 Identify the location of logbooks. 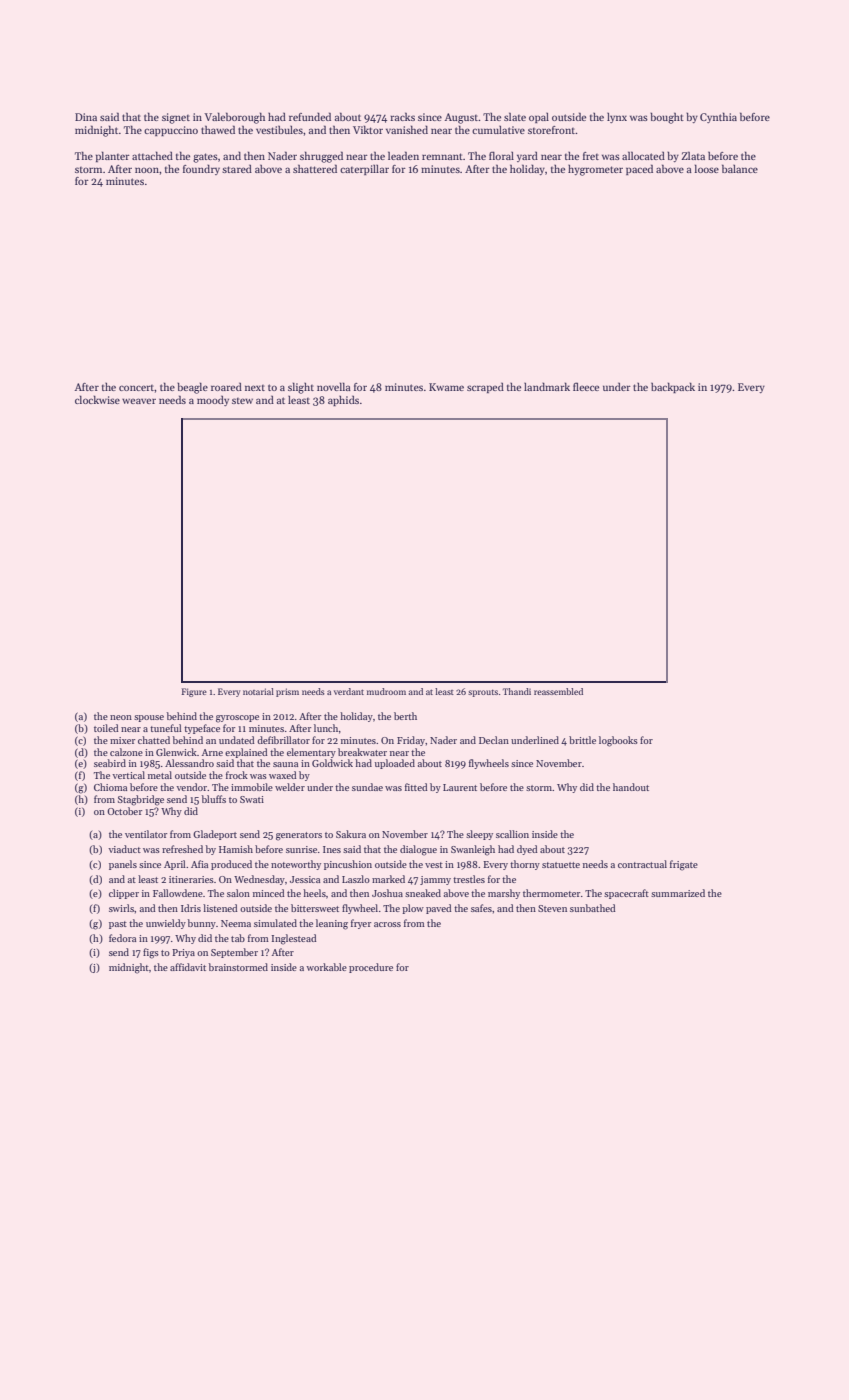
(618, 741).
